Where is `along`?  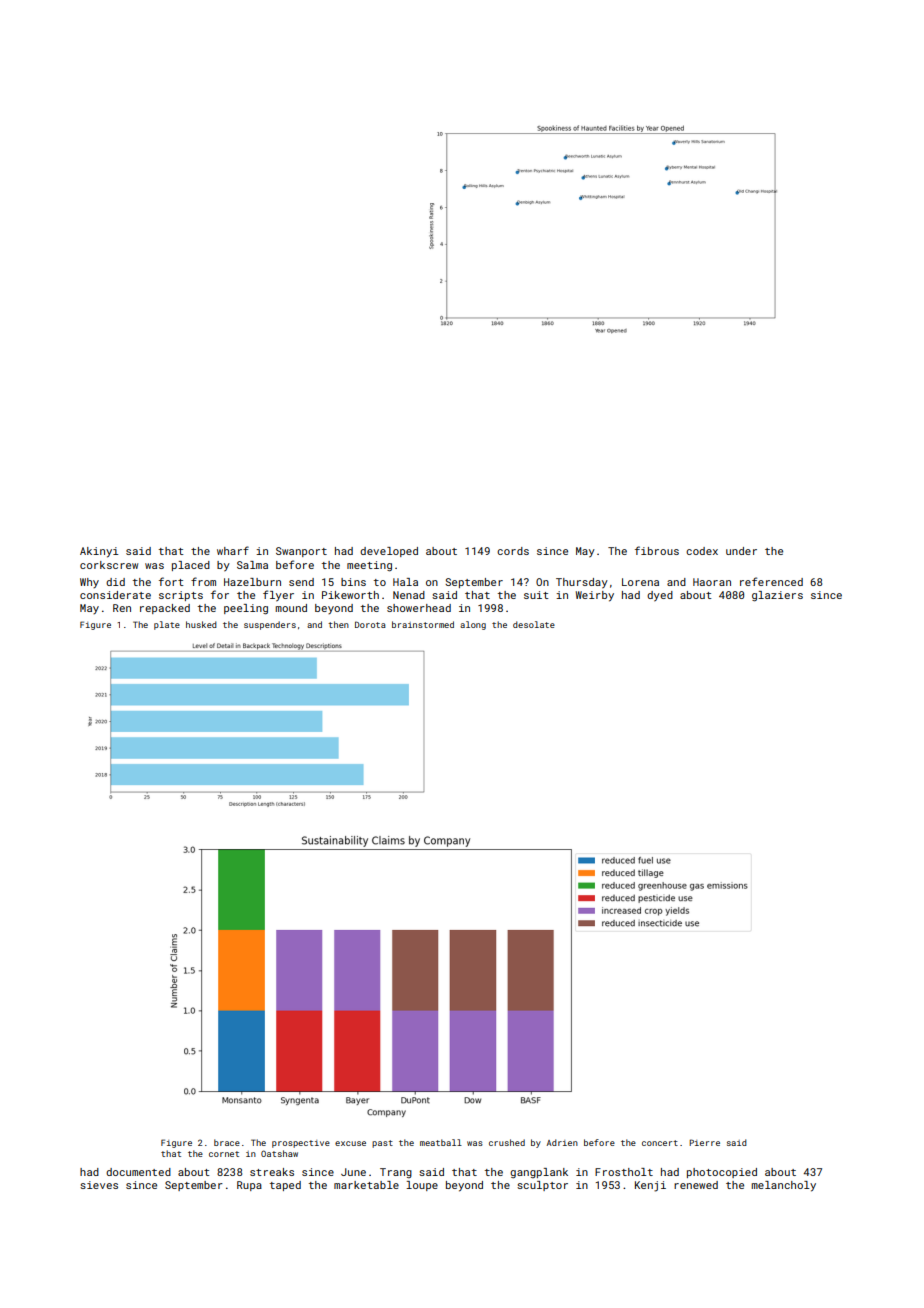 along is located at coordinates (473, 625).
